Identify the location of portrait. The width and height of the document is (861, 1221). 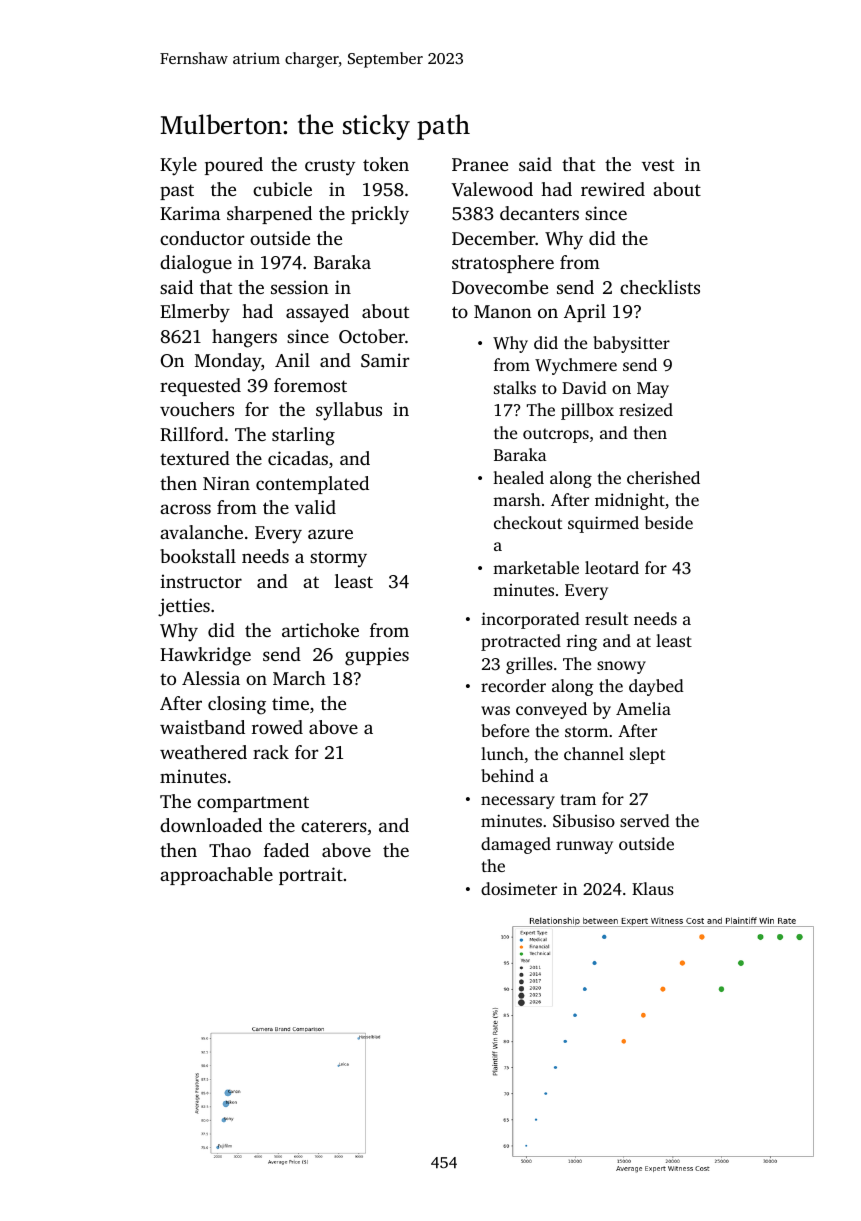
(311, 876).
